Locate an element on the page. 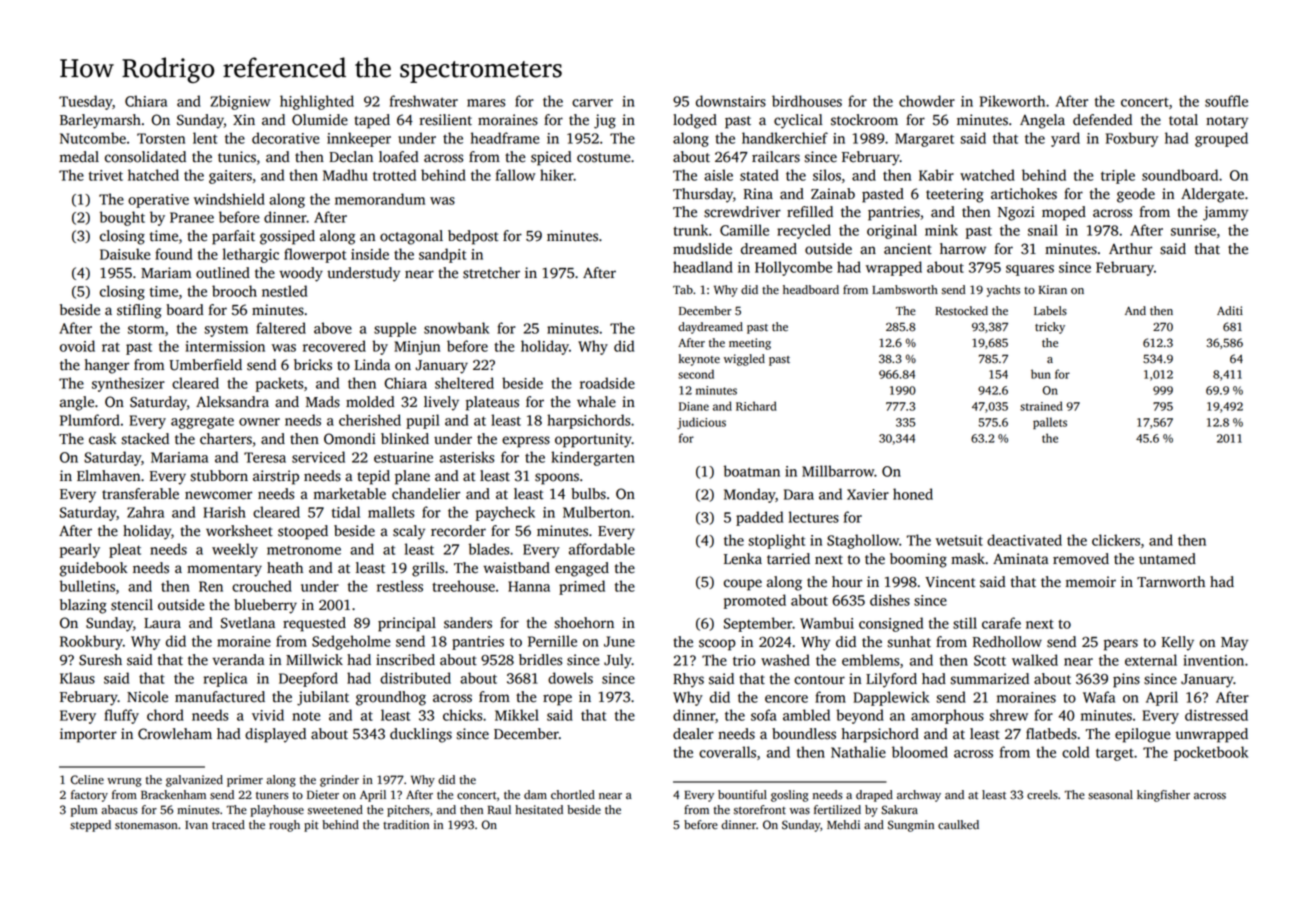  Pranee is located at coordinates (192, 217).
